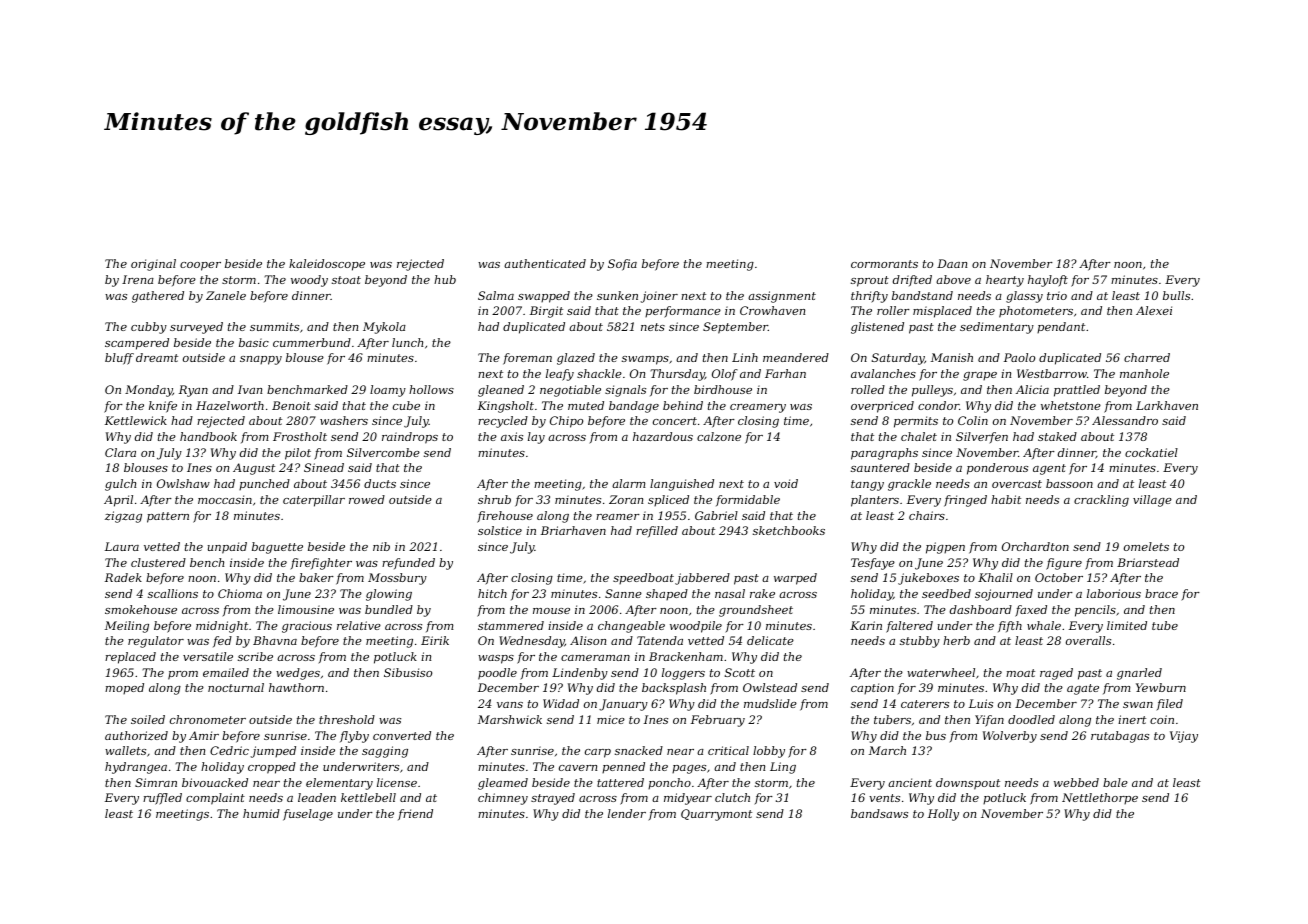 This image has width=1308, height=924. I want to click on Sofia, so click(622, 265).
